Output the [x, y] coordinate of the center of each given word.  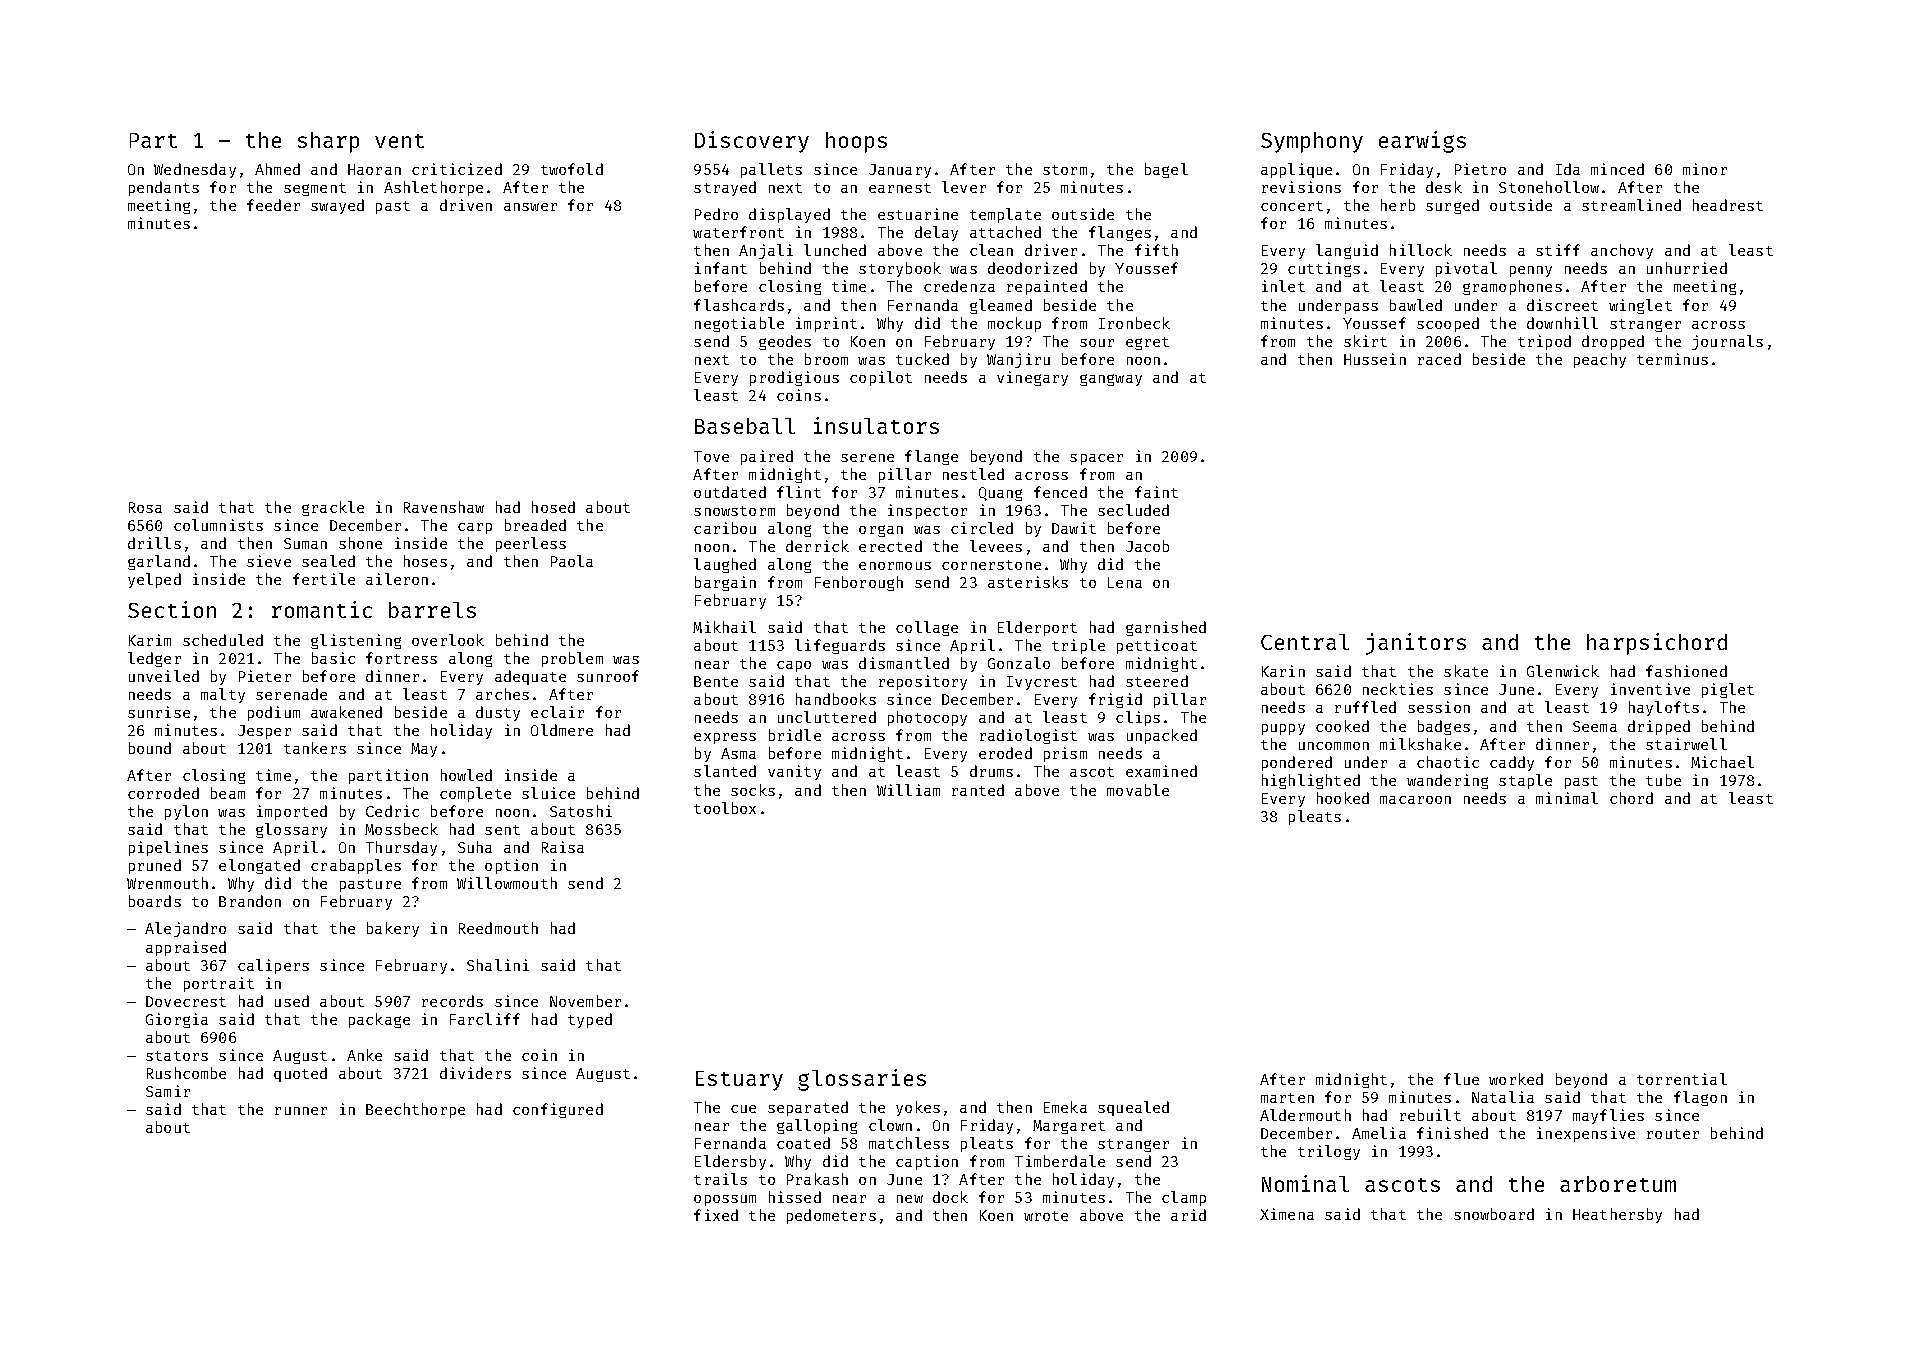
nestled [973, 474]
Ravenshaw [444, 507]
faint [1156, 492]
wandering [1447, 781]
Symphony [1312, 142]
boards [155, 901]
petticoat [1157, 646]
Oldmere [562, 730]
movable [1138, 790]
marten [1287, 1098]
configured [558, 1110]
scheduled [223, 640]
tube [1663, 780]
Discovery [752, 142]
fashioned [1686, 671]
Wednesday [195, 170]
